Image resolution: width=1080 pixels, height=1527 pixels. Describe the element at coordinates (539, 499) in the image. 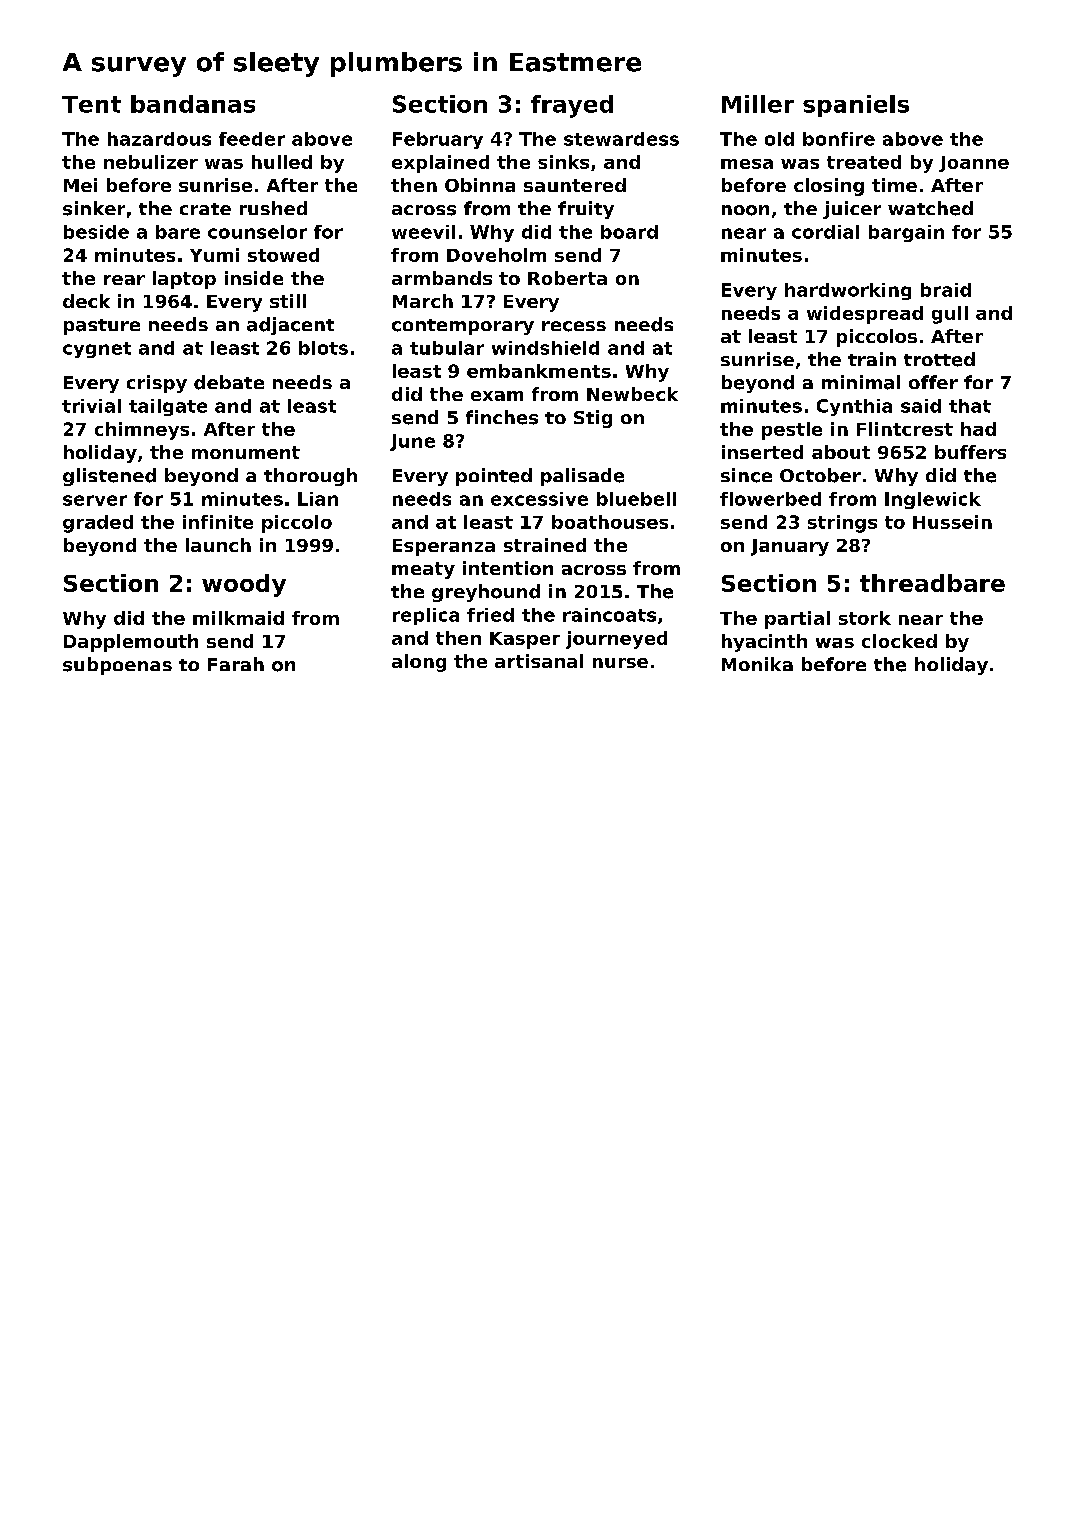

I see `excessive` at that location.
